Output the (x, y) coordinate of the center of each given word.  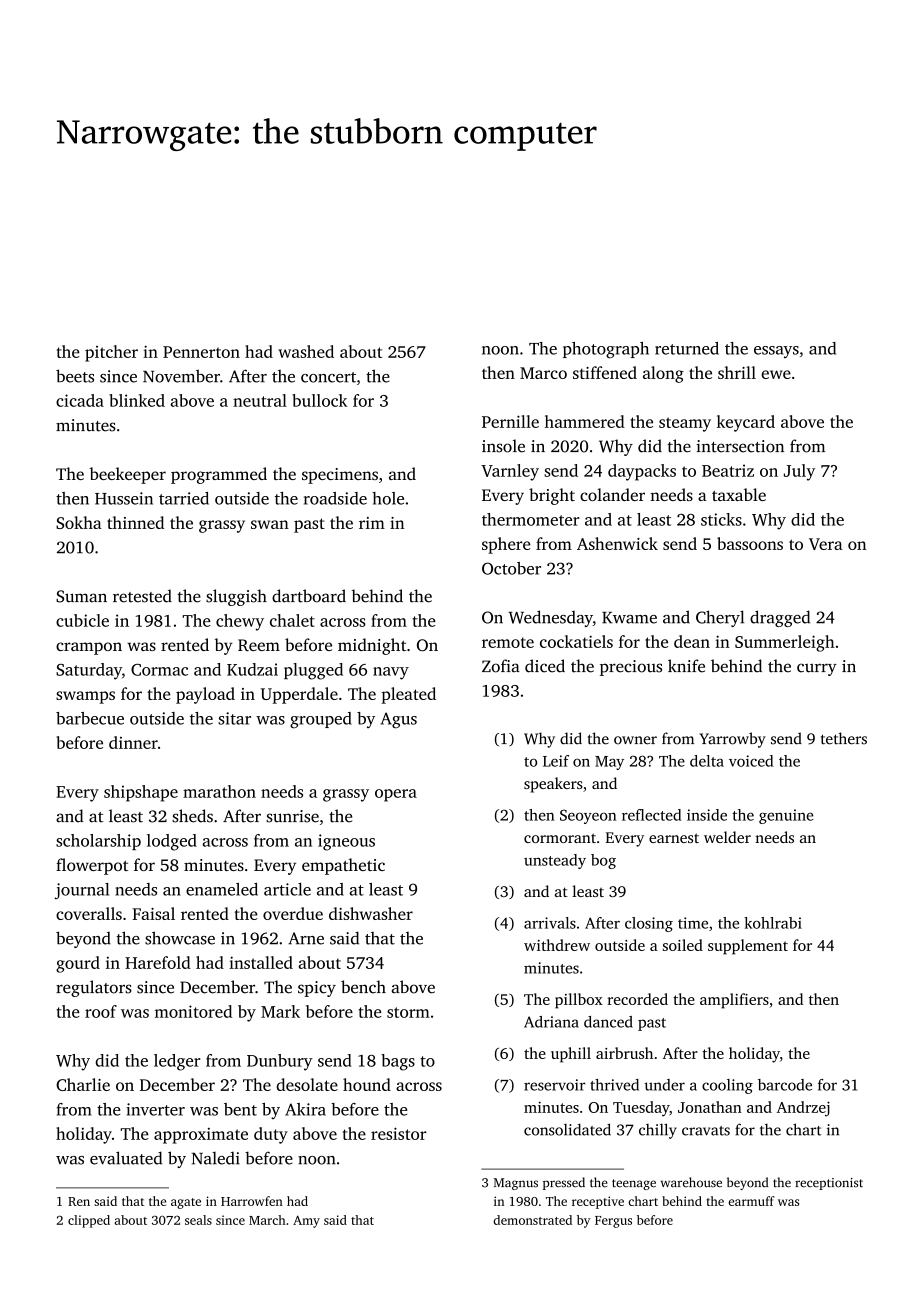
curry (817, 669)
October (511, 568)
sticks (721, 519)
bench (363, 987)
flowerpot (92, 866)
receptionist (829, 1184)
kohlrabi (773, 923)
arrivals (550, 923)
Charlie (83, 1084)
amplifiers (734, 1001)
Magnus (516, 1184)
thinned (135, 522)
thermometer (531, 519)
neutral (260, 400)
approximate (201, 1136)
